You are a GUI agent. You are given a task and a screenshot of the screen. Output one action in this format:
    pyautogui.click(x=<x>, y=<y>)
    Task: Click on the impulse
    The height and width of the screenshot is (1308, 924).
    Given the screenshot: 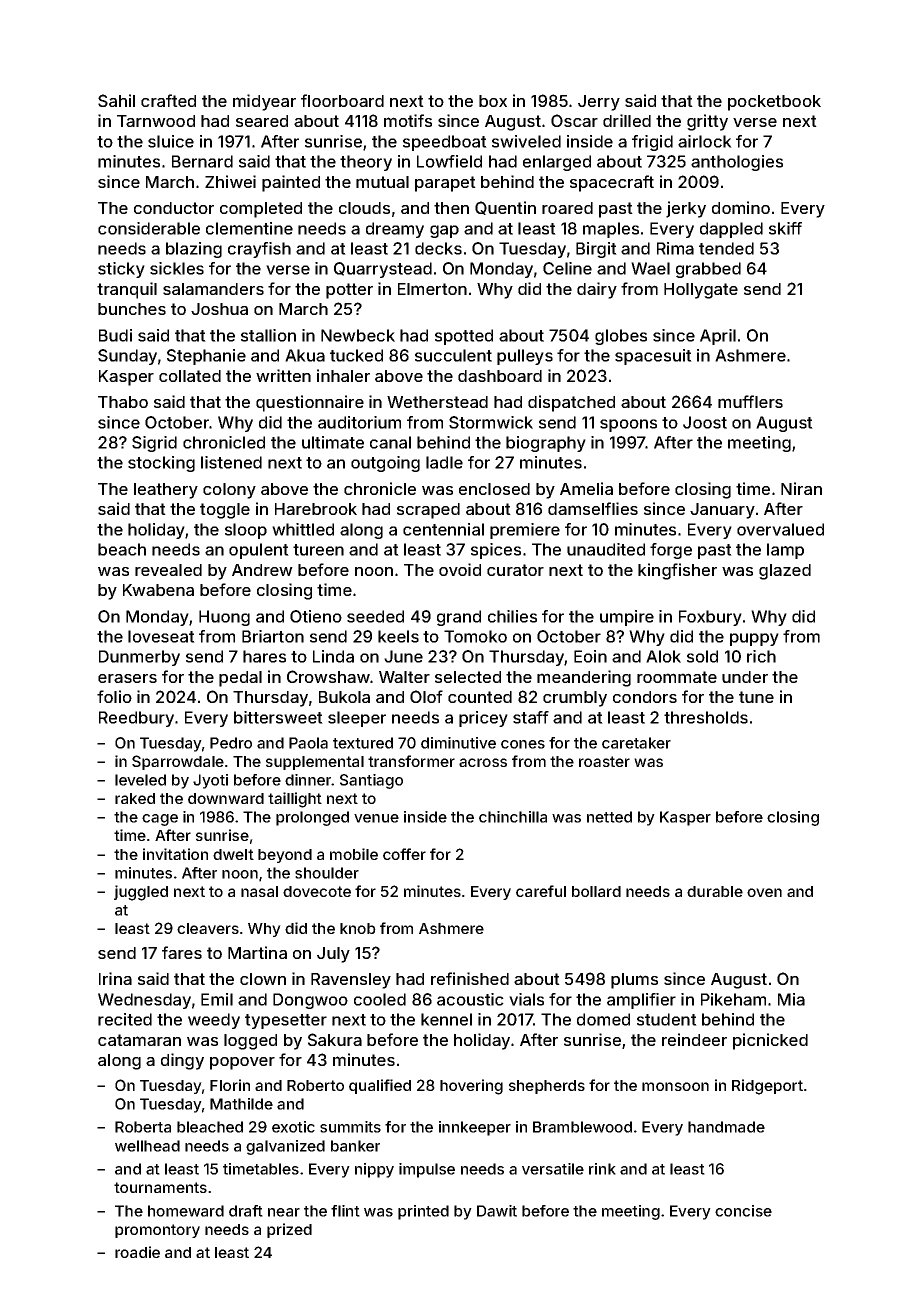 What is the action you would take?
    pyautogui.click(x=427, y=1170)
